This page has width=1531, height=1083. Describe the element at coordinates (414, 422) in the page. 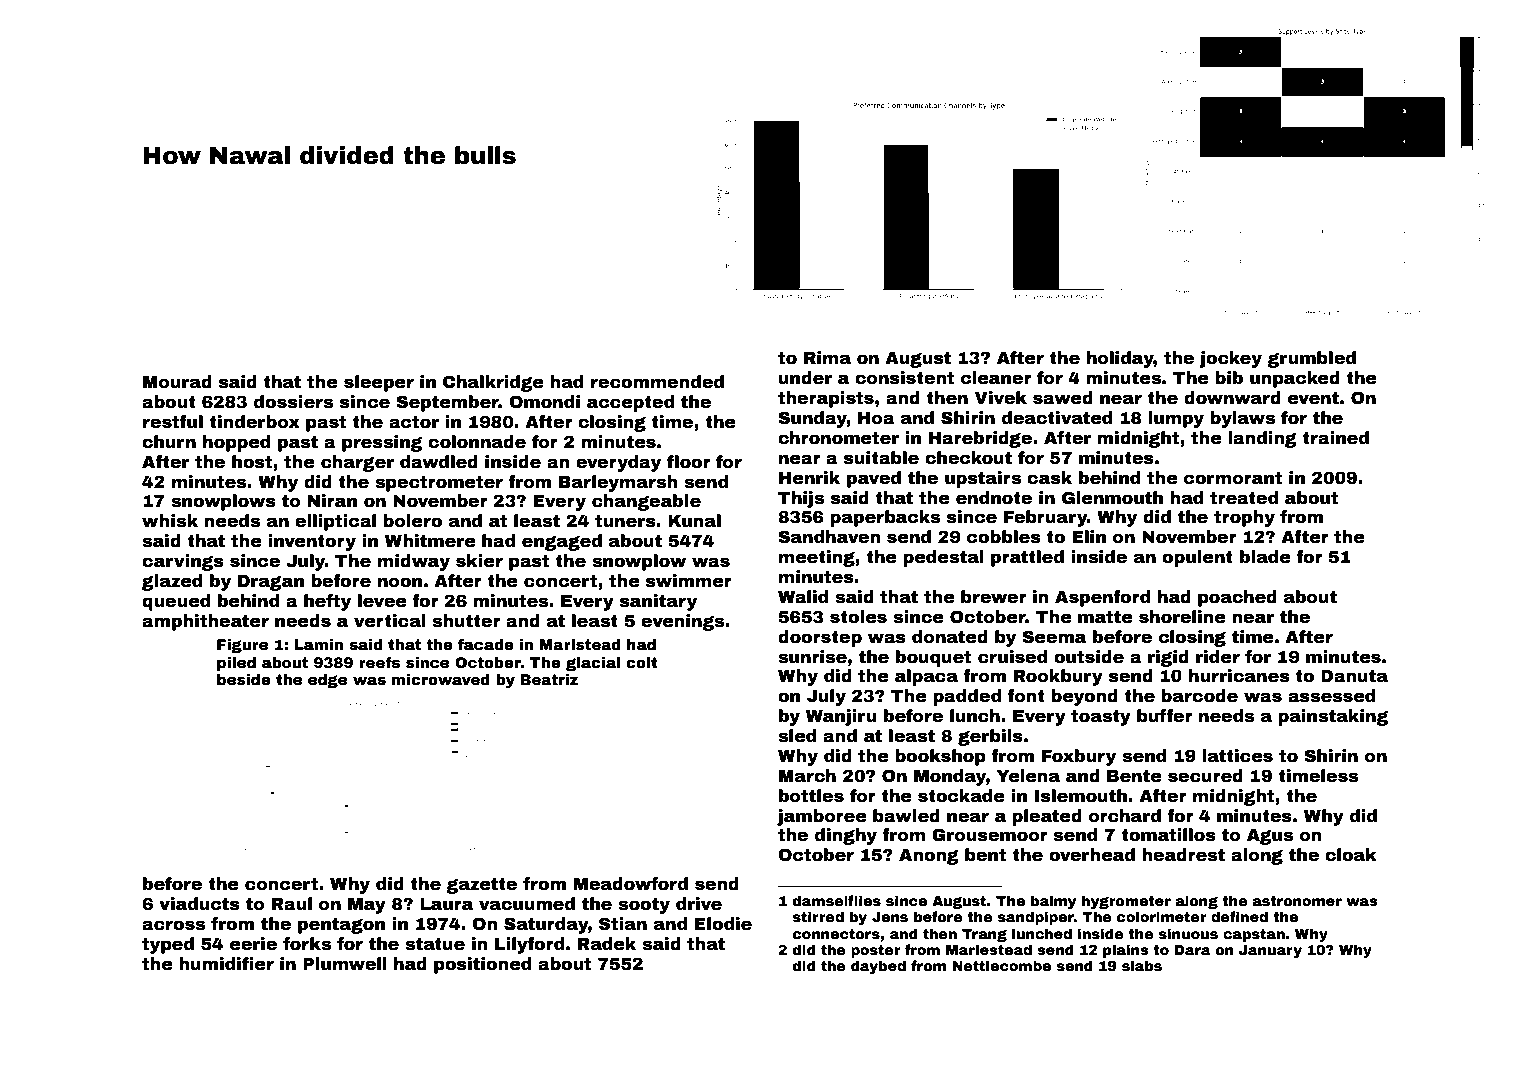

I see `actor` at that location.
